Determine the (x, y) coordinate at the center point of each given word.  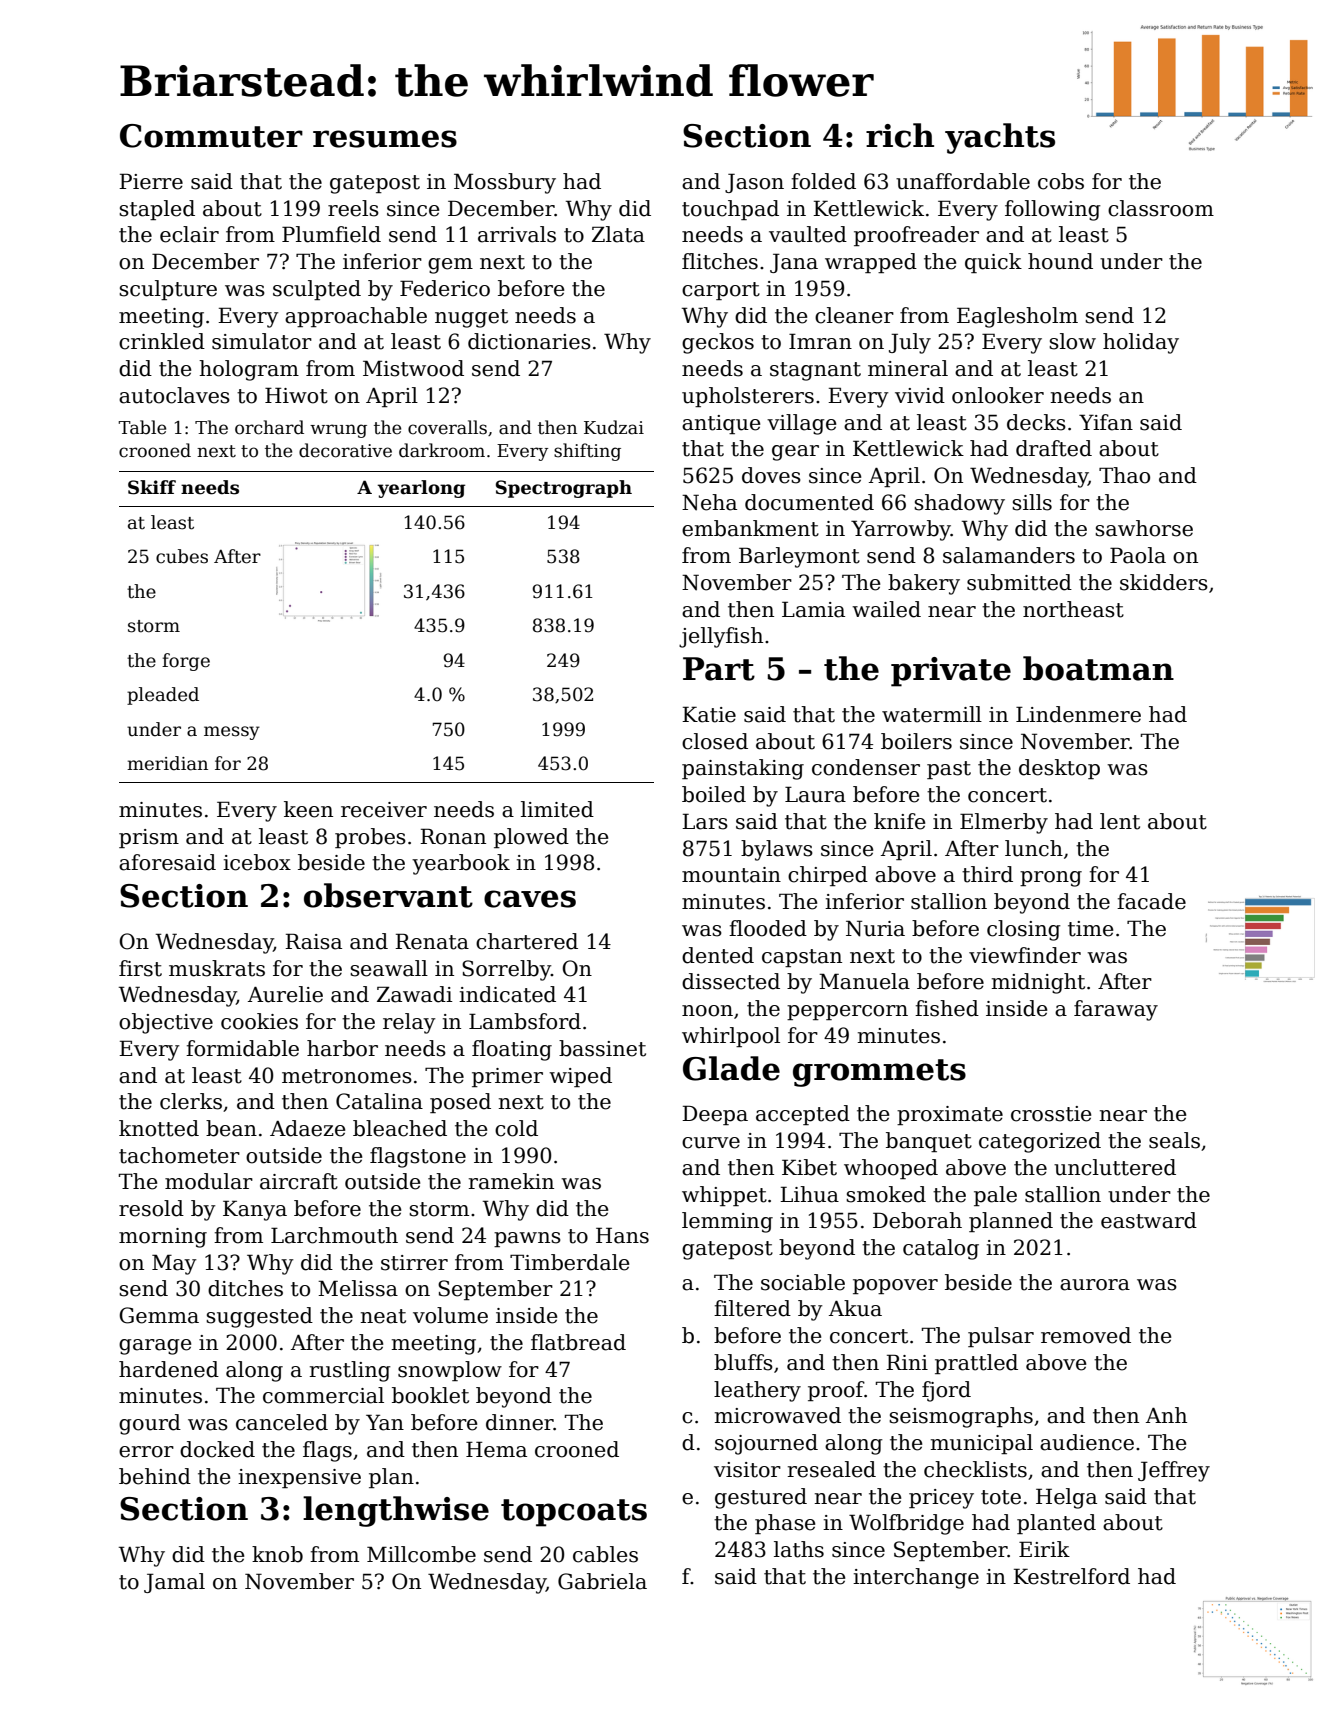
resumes (385, 139)
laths (799, 1549)
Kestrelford (1071, 1576)
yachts (1000, 138)
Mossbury (505, 183)
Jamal (174, 1583)
